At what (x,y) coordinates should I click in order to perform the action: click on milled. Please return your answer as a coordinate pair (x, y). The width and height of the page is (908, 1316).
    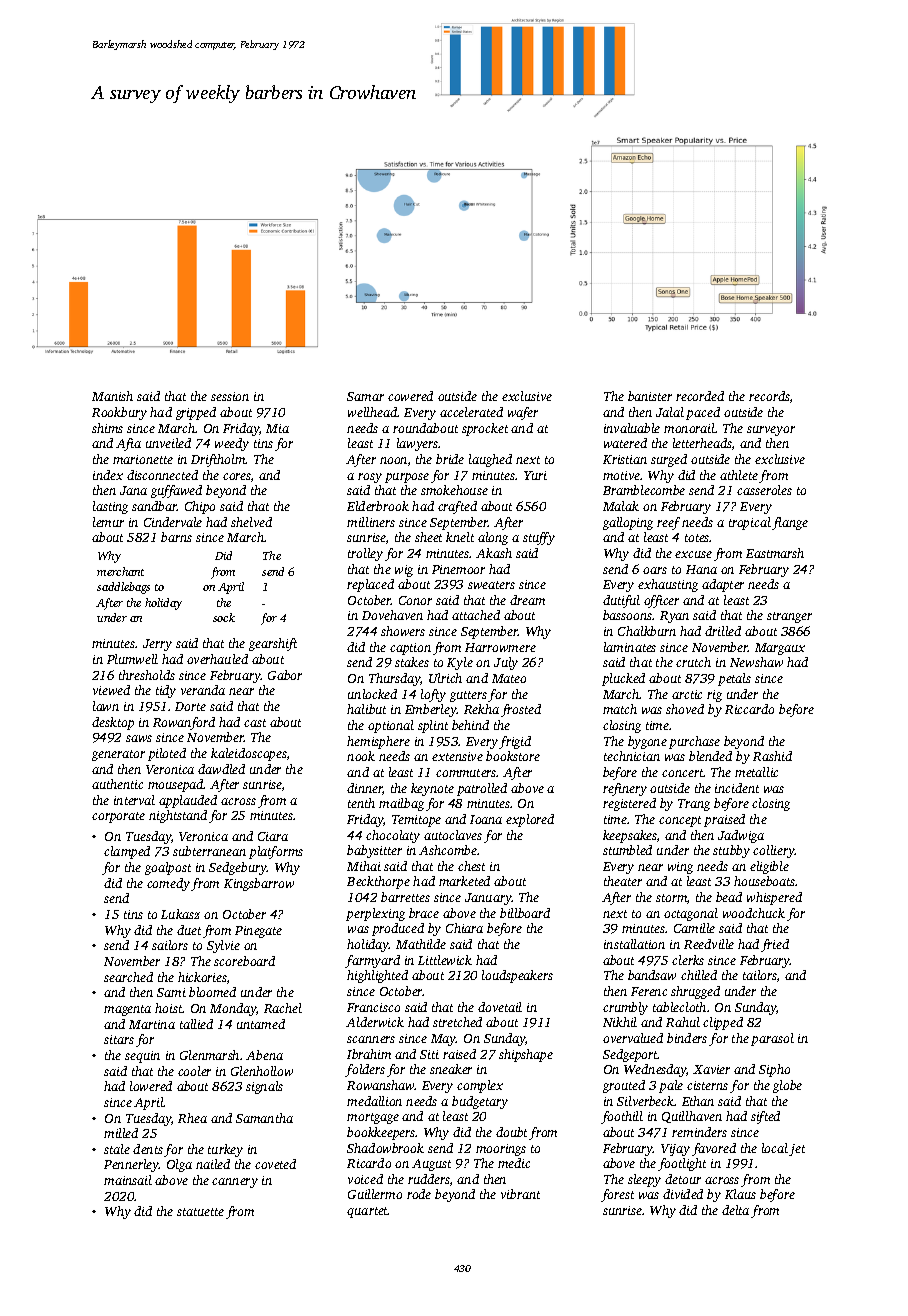
    Looking at the image, I should click on (121, 1133).
